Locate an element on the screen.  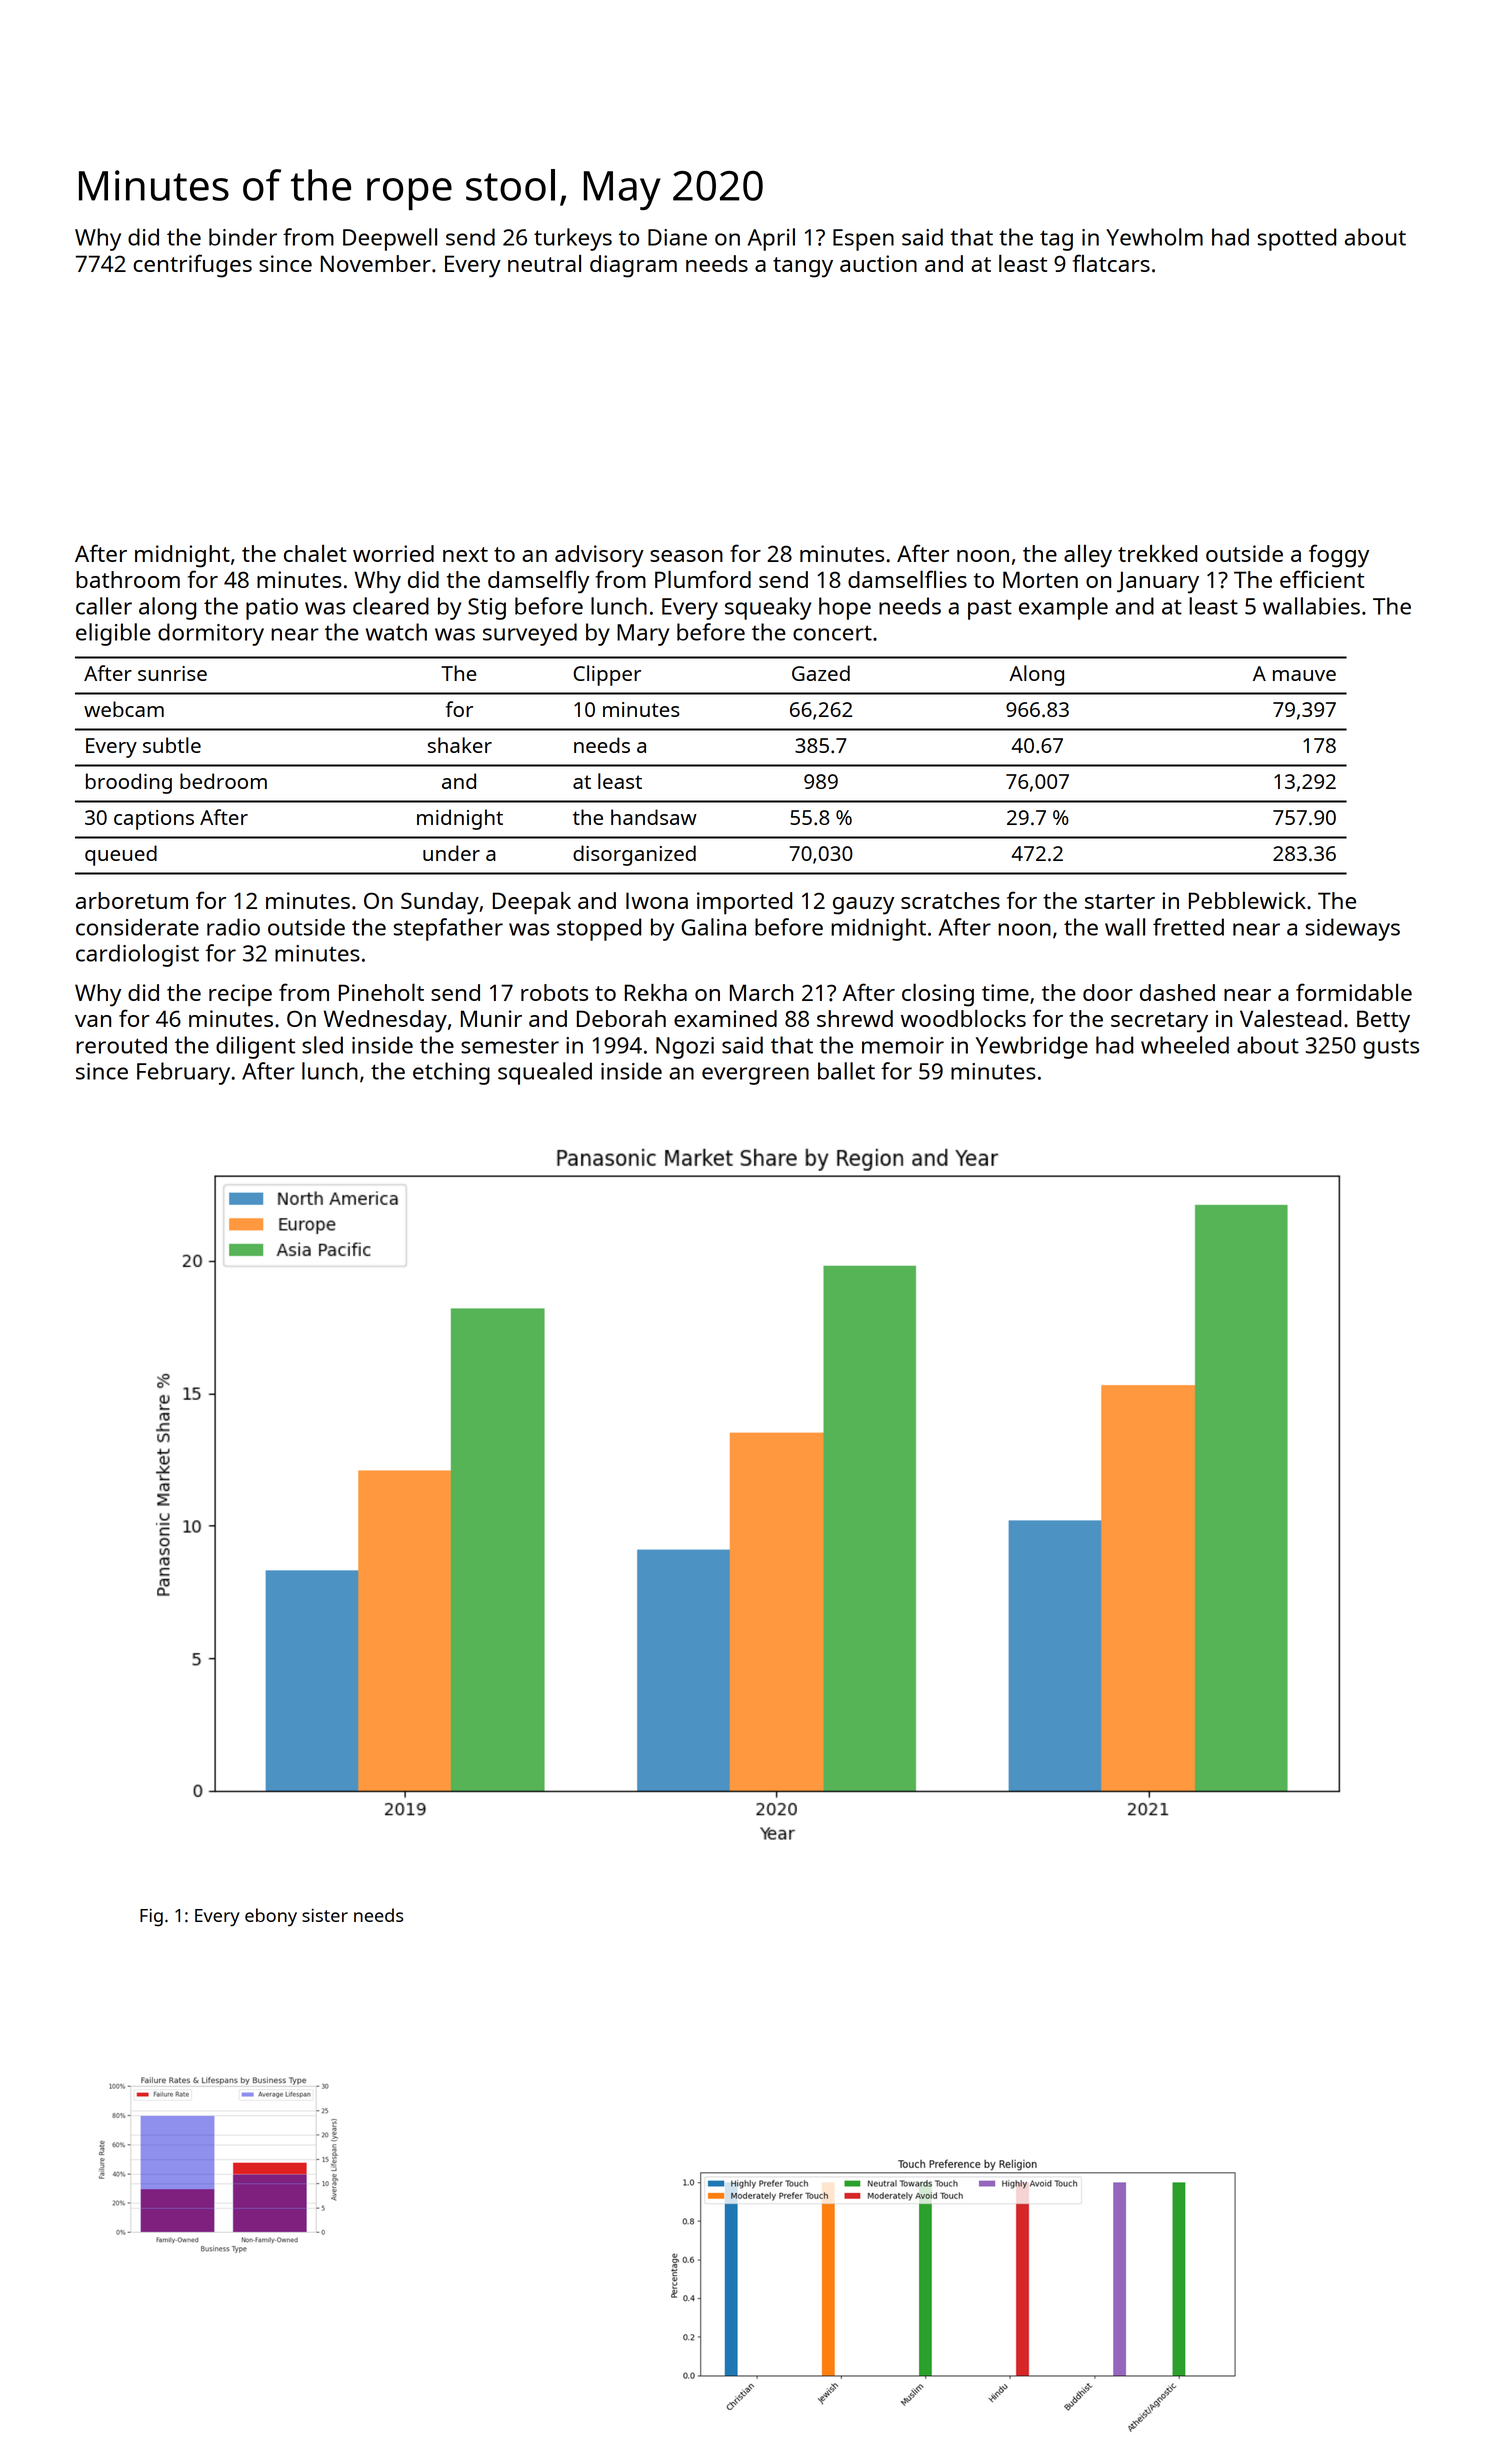
alley is located at coordinates (1088, 556).
